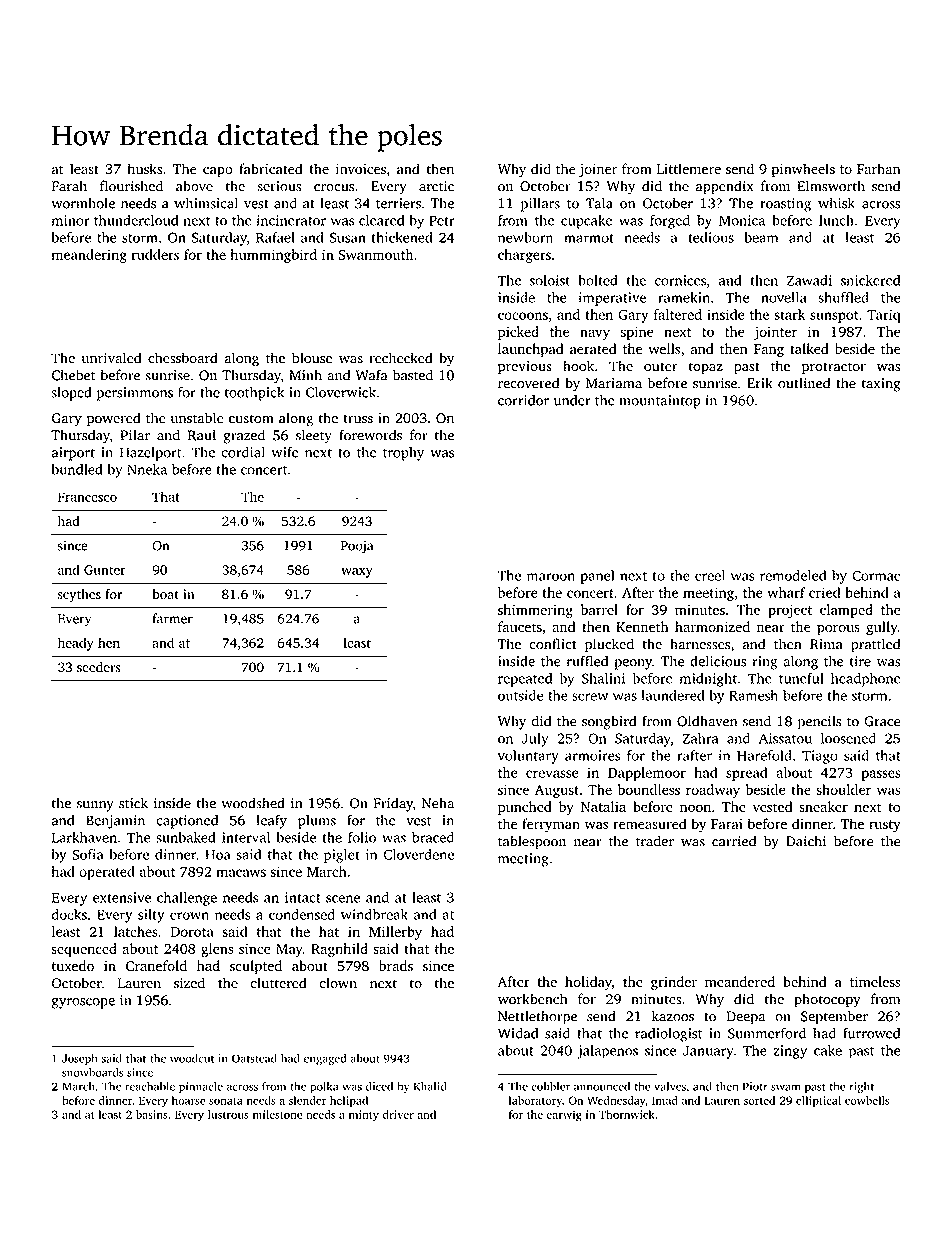 Image resolution: width=952 pixels, height=1233 pixels. What do you see at coordinates (433, 837) in the screenshot?
I see `braced` at bounding box center [433, 837].
